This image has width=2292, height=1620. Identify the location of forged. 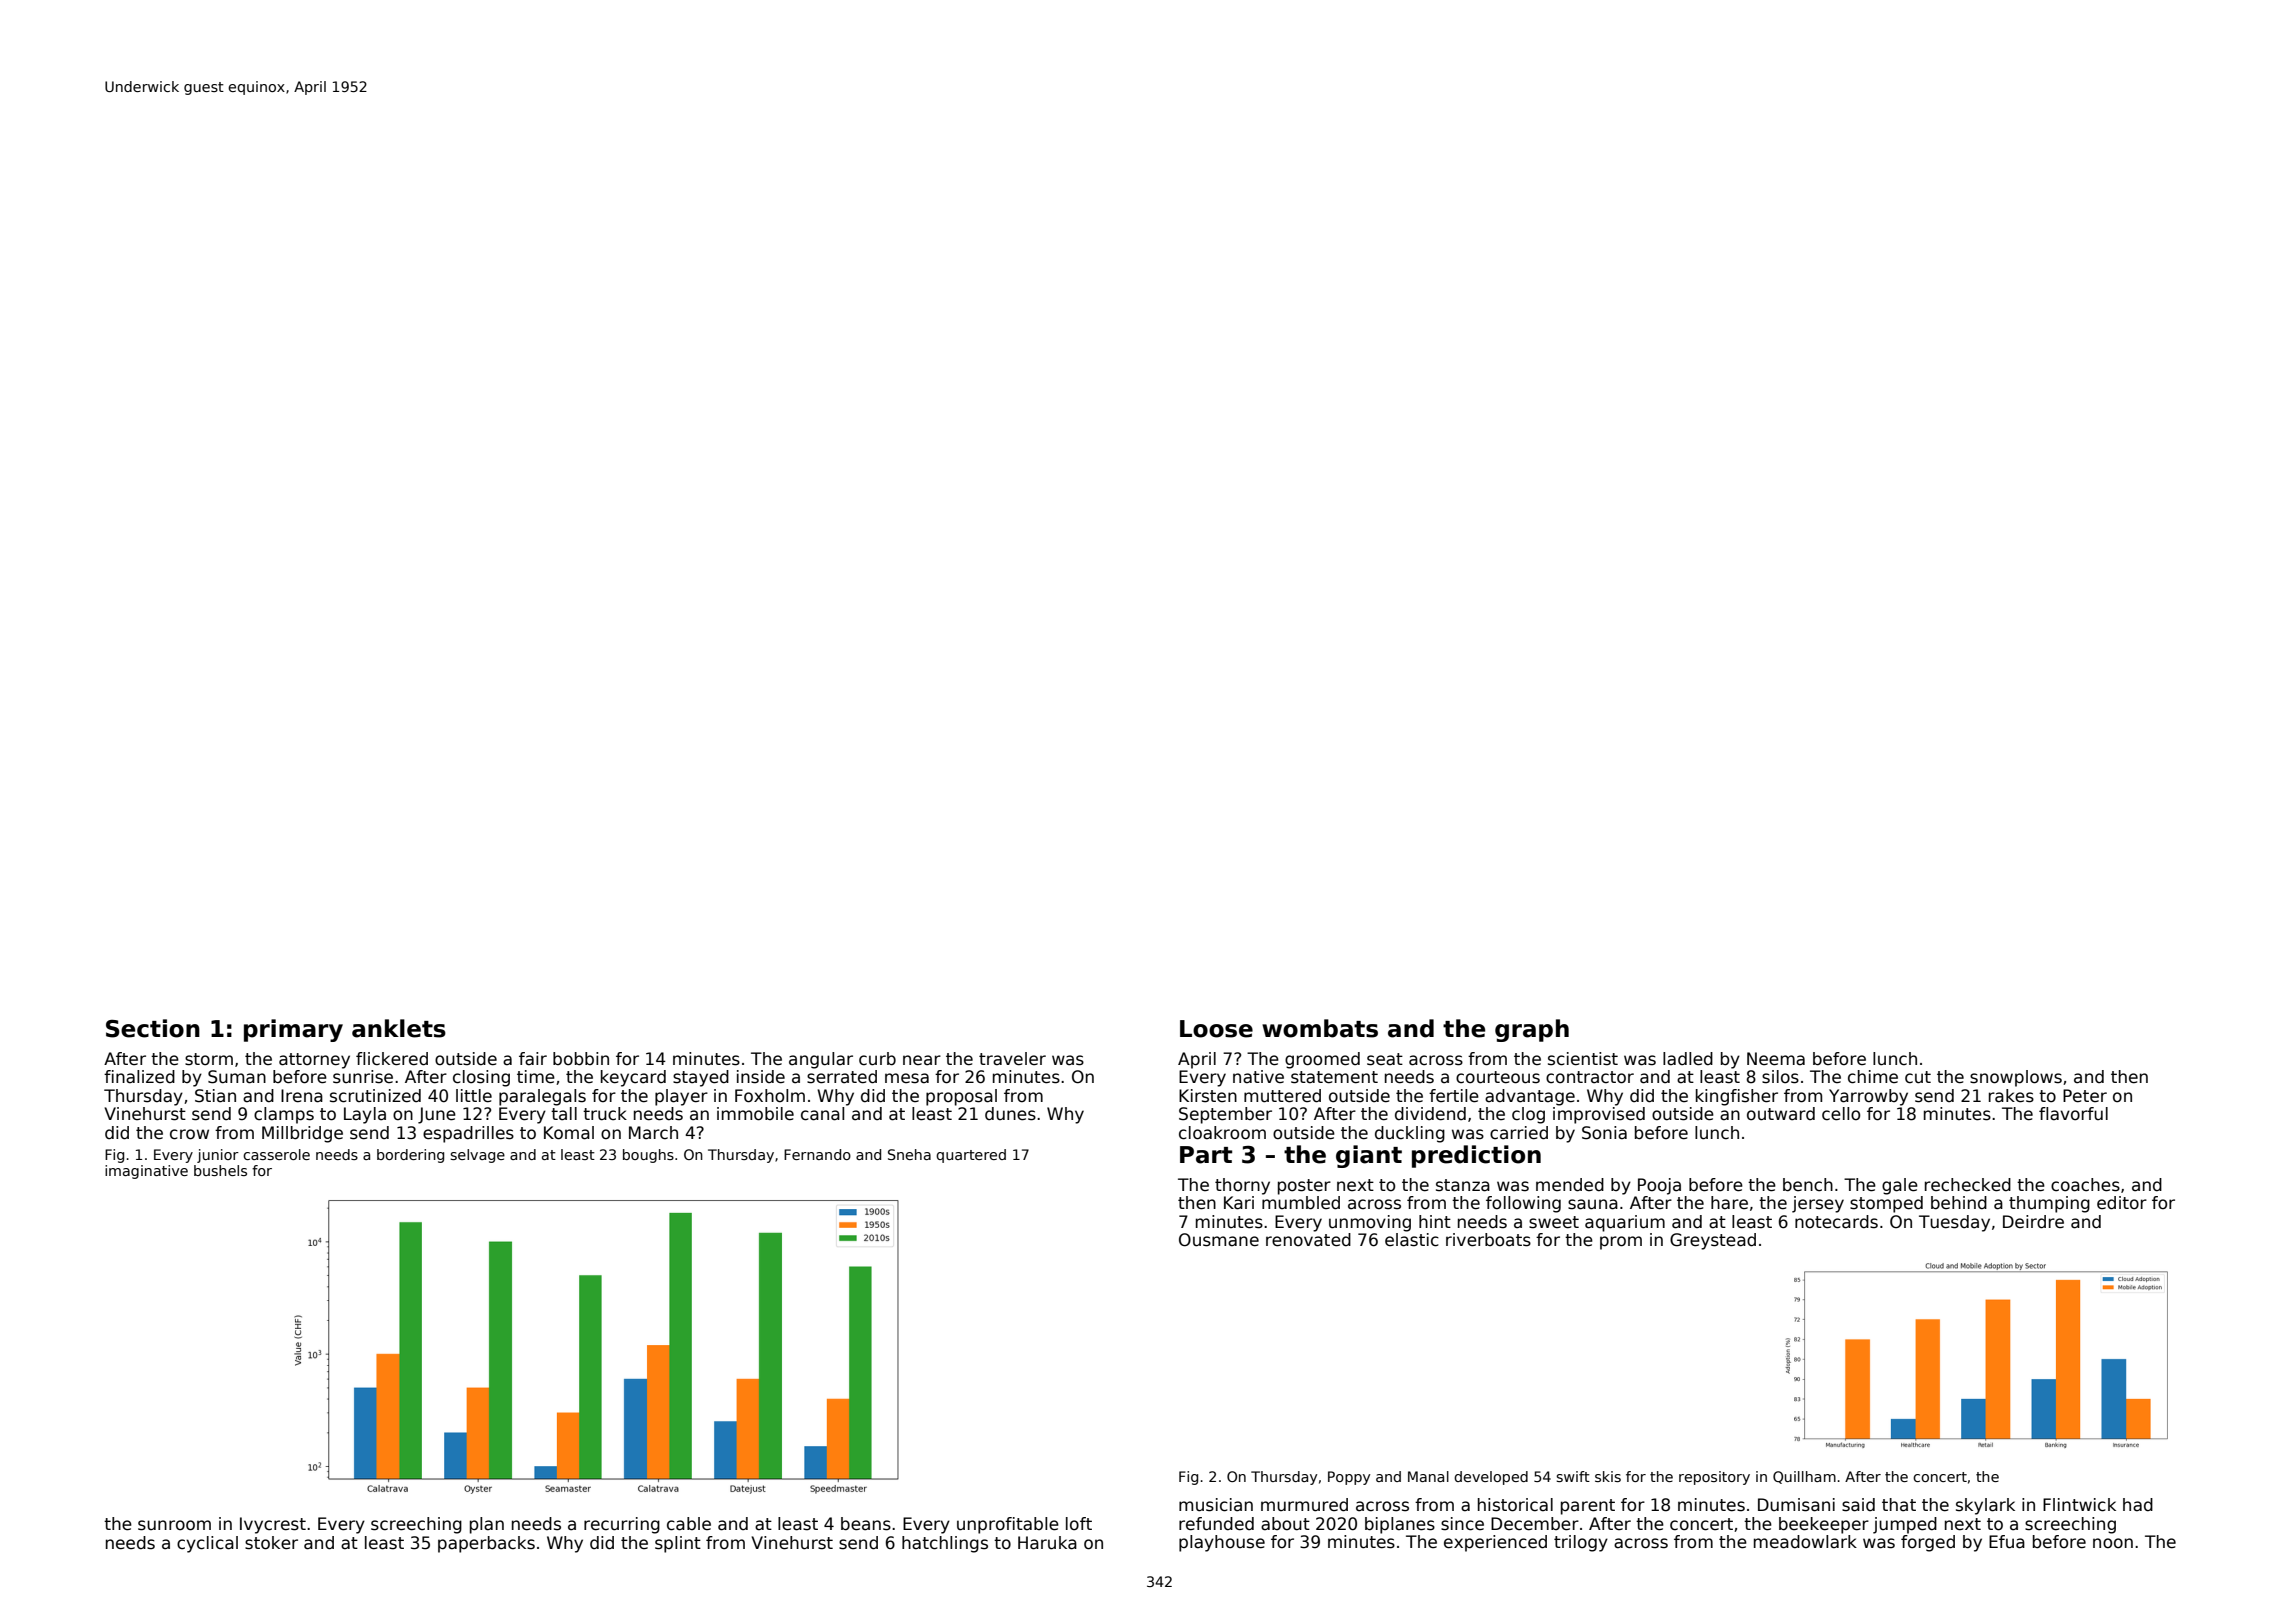
(1928, 1543).
